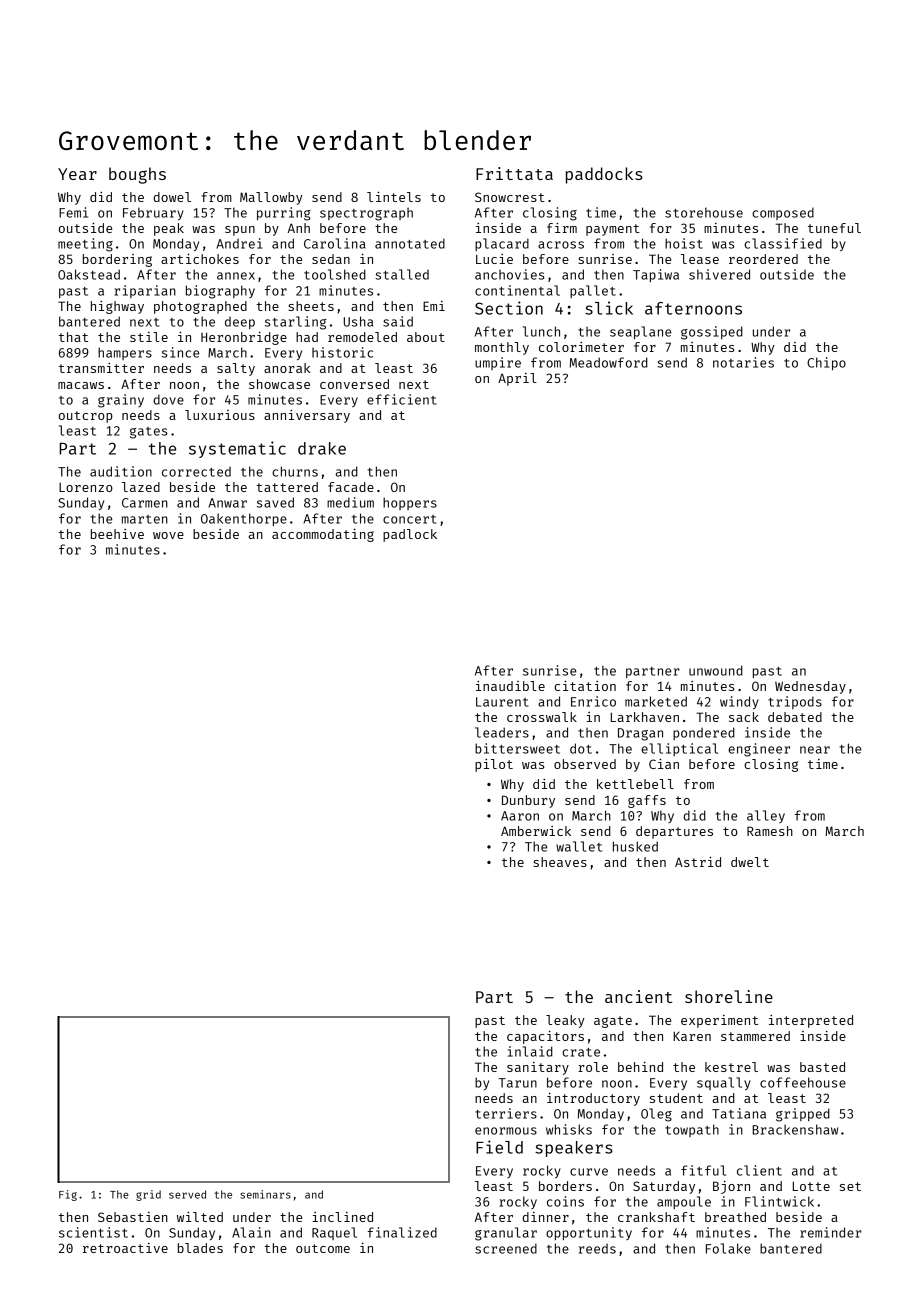  I want to click on paddocks, so click(604, 175).
